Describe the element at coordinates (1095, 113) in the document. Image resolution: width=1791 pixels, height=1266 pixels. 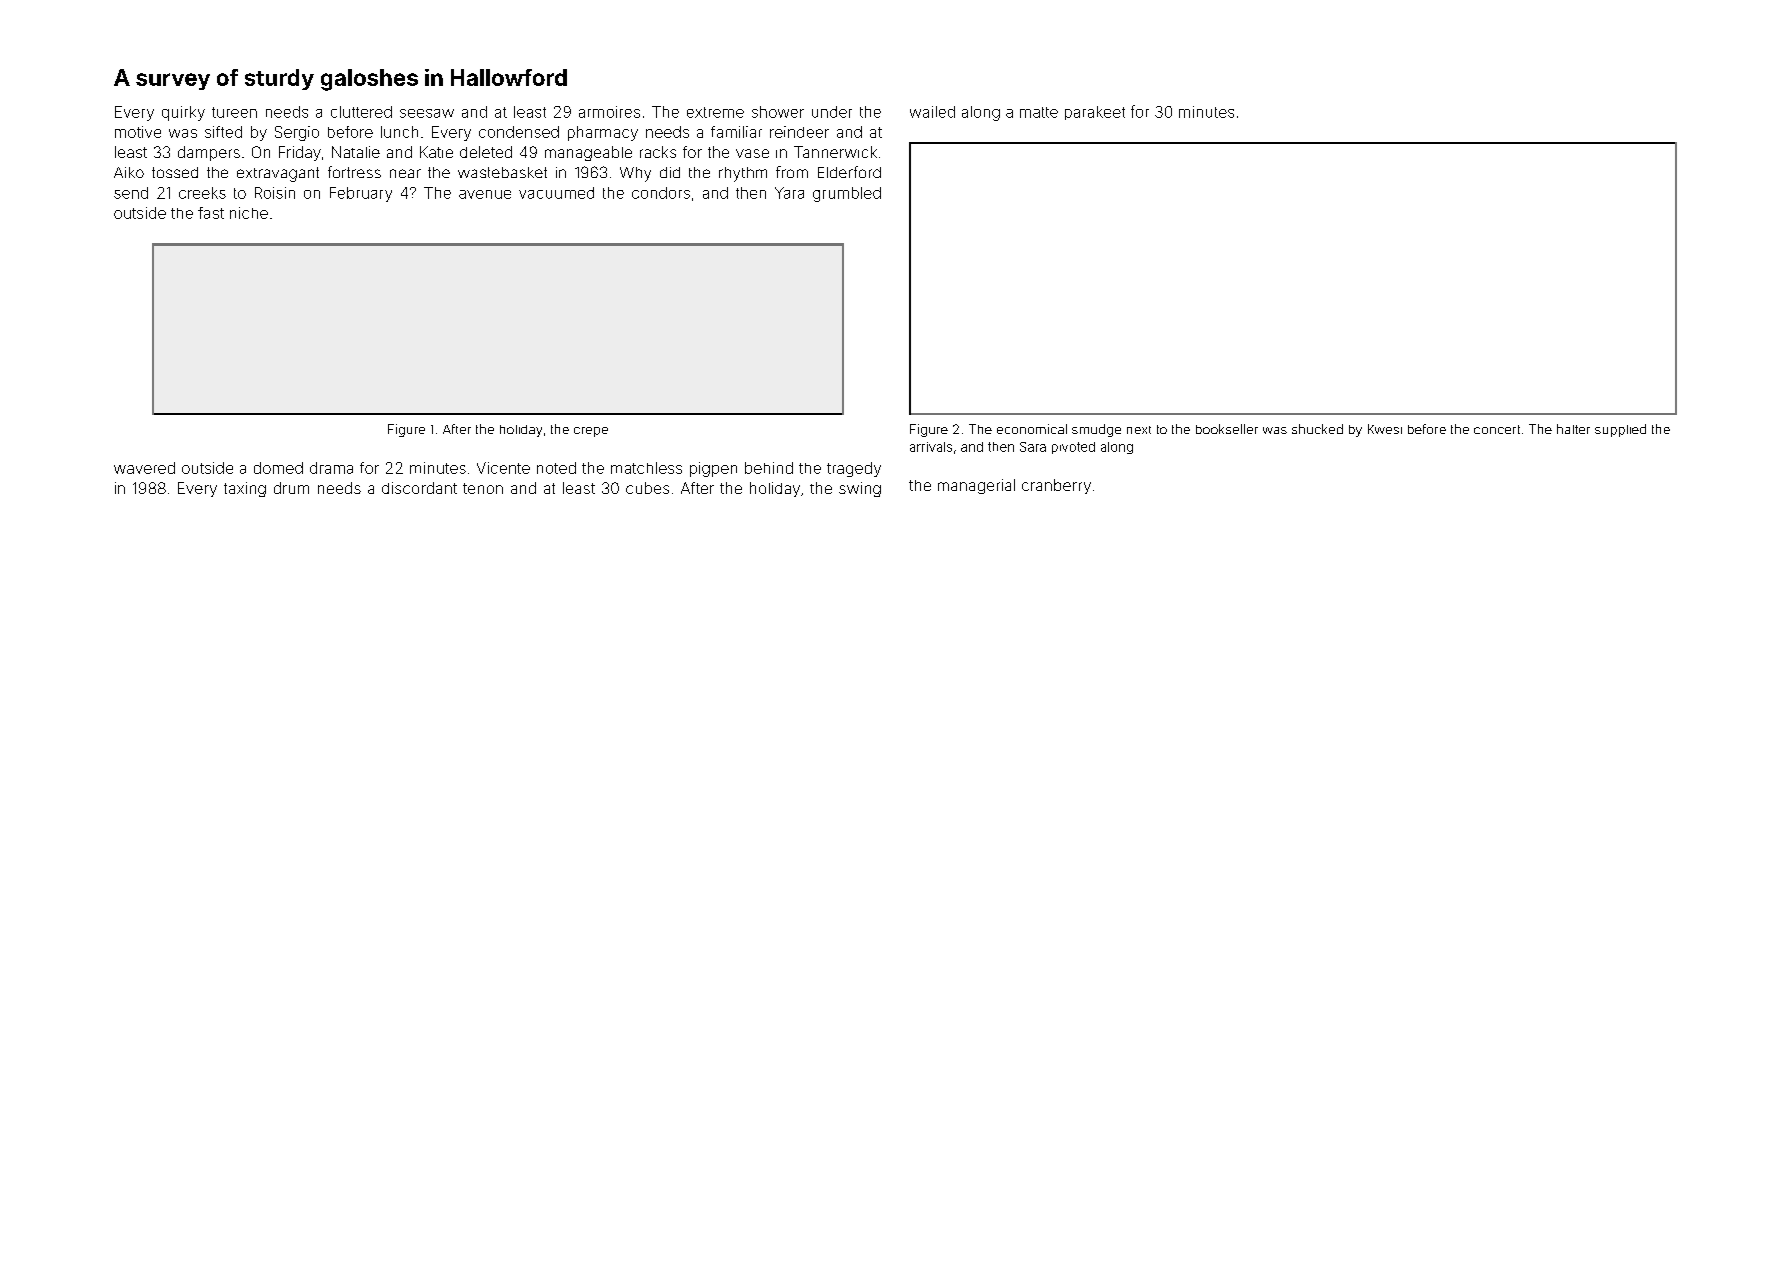
I see `parakeet` at that location.
